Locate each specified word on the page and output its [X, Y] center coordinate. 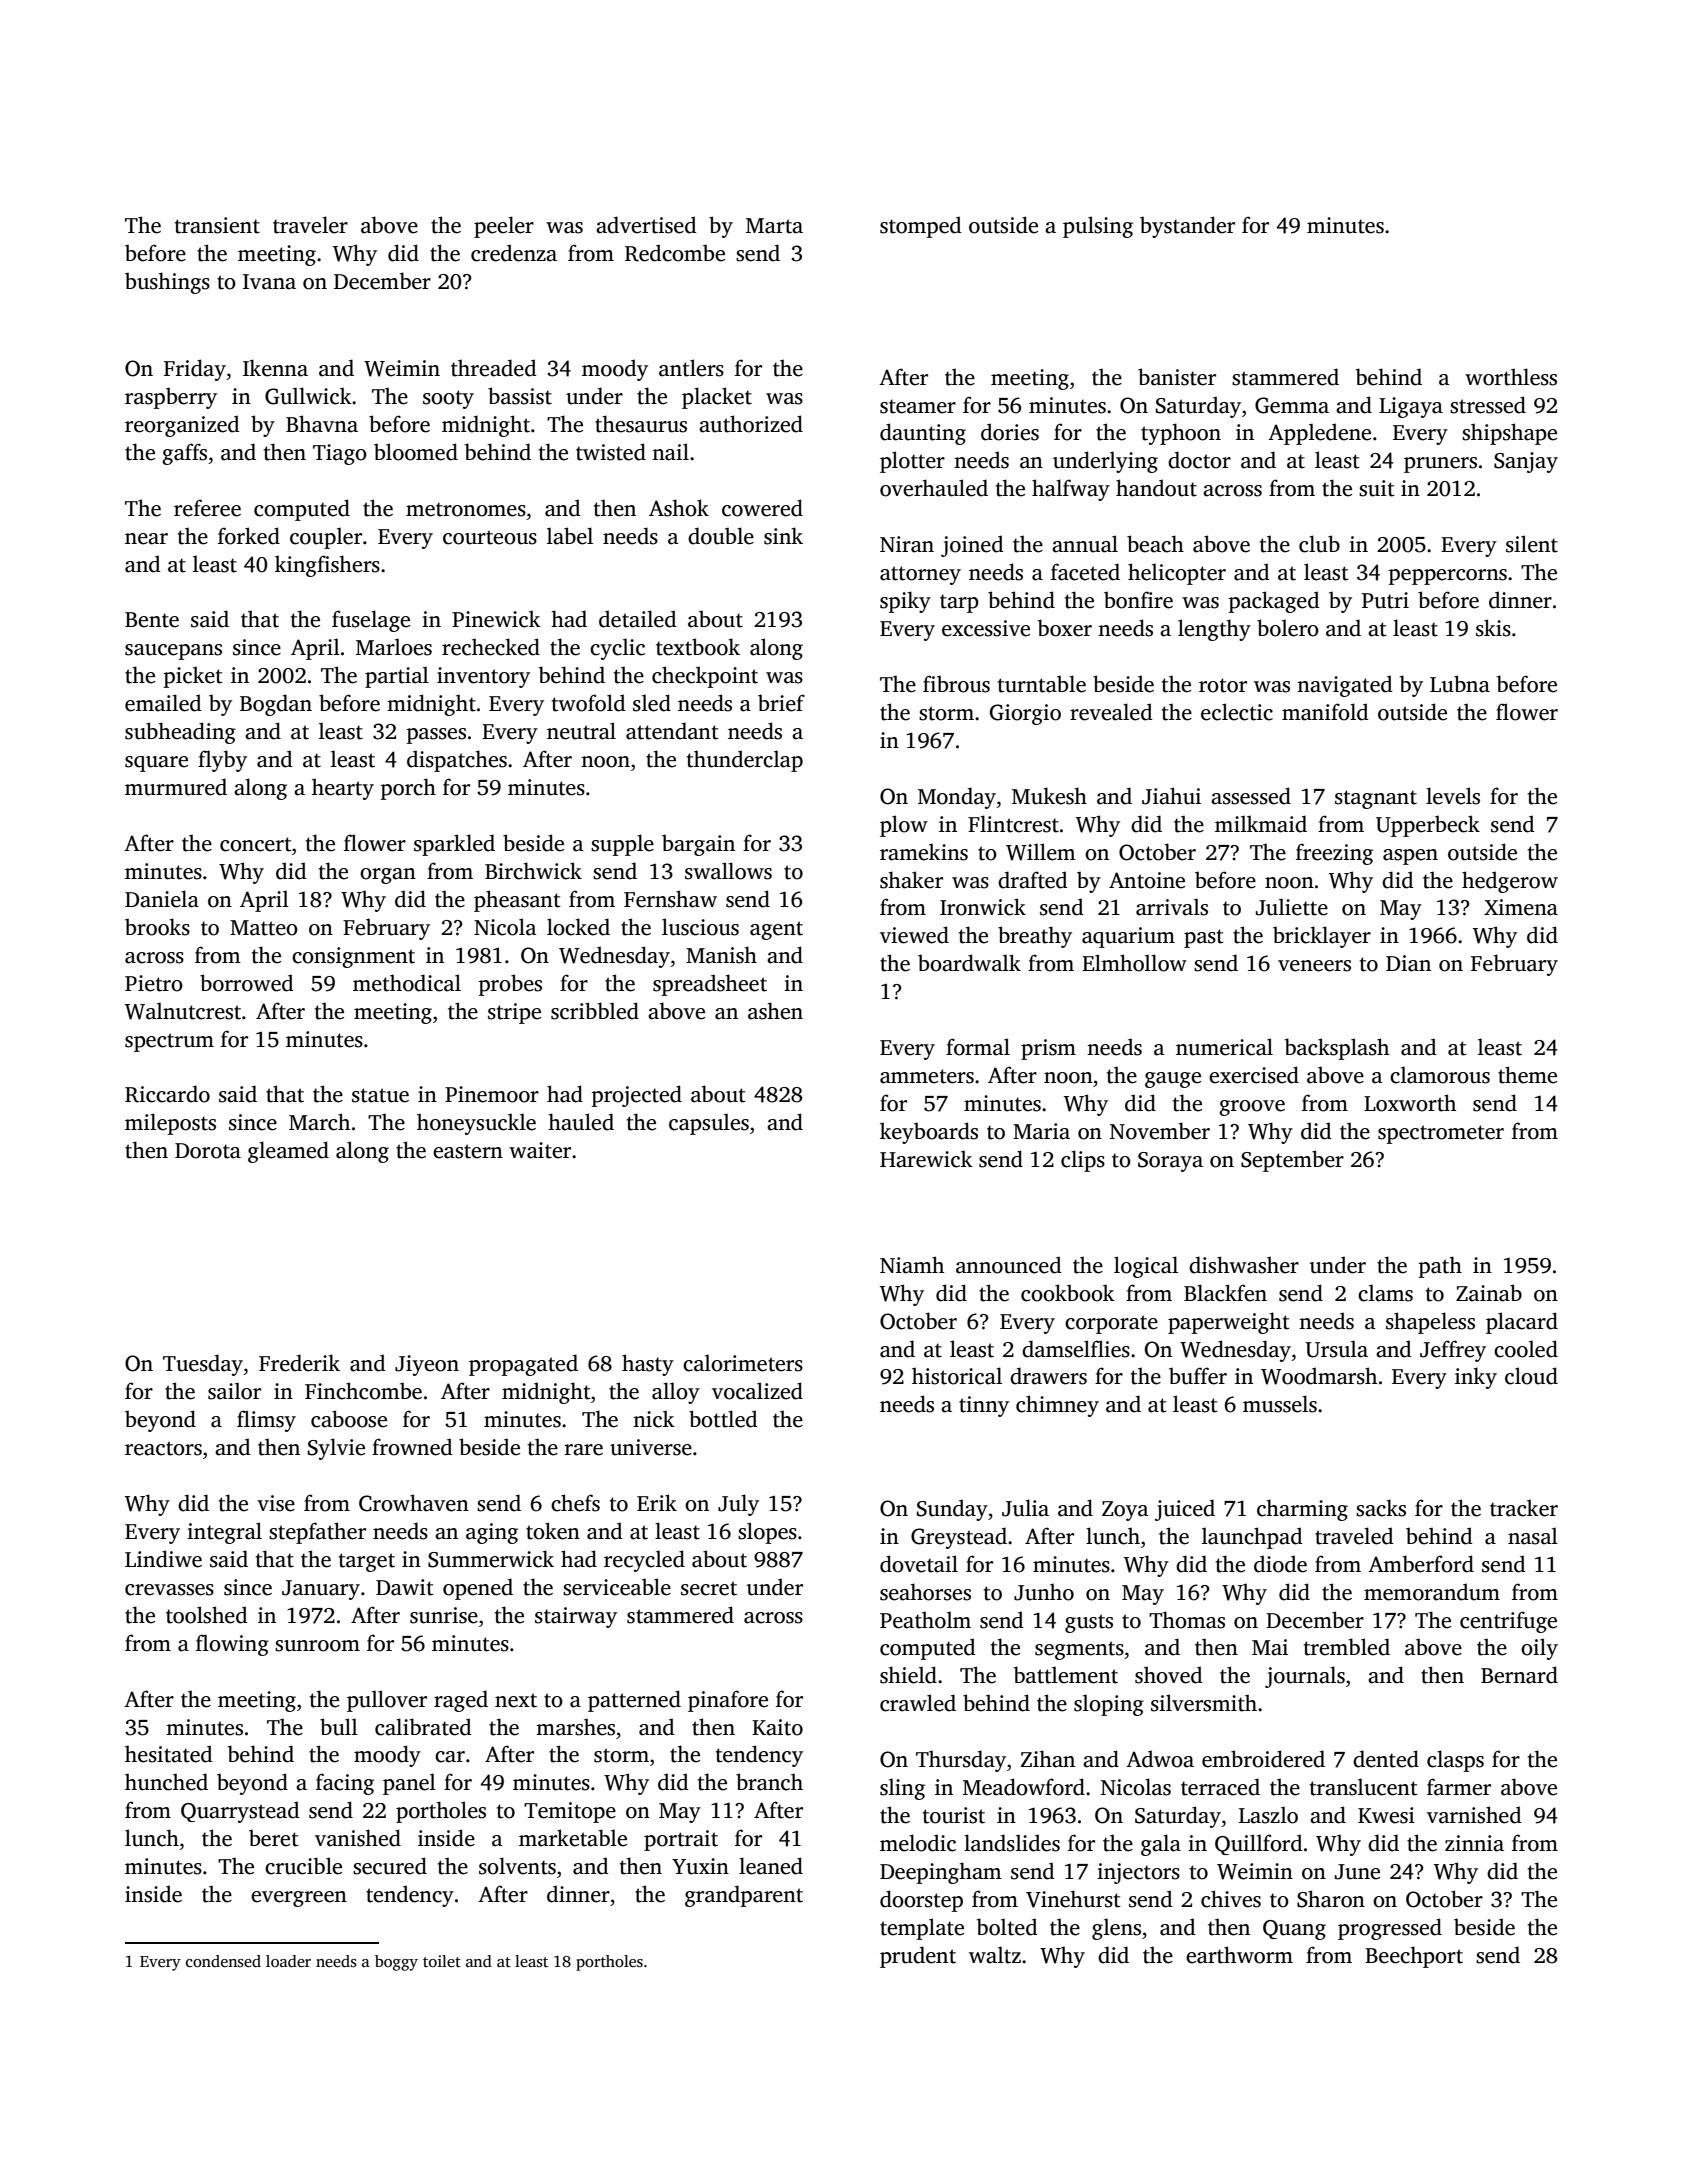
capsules [709, 1124]
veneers [1314, 966]
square [156, 764]
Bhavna [322, 424]
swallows [728, 871]
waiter [540, 1150]
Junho [1044, 1592]
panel [409, 1784]
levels [1453, 796]
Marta [774, 226]
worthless [1511, 377]
